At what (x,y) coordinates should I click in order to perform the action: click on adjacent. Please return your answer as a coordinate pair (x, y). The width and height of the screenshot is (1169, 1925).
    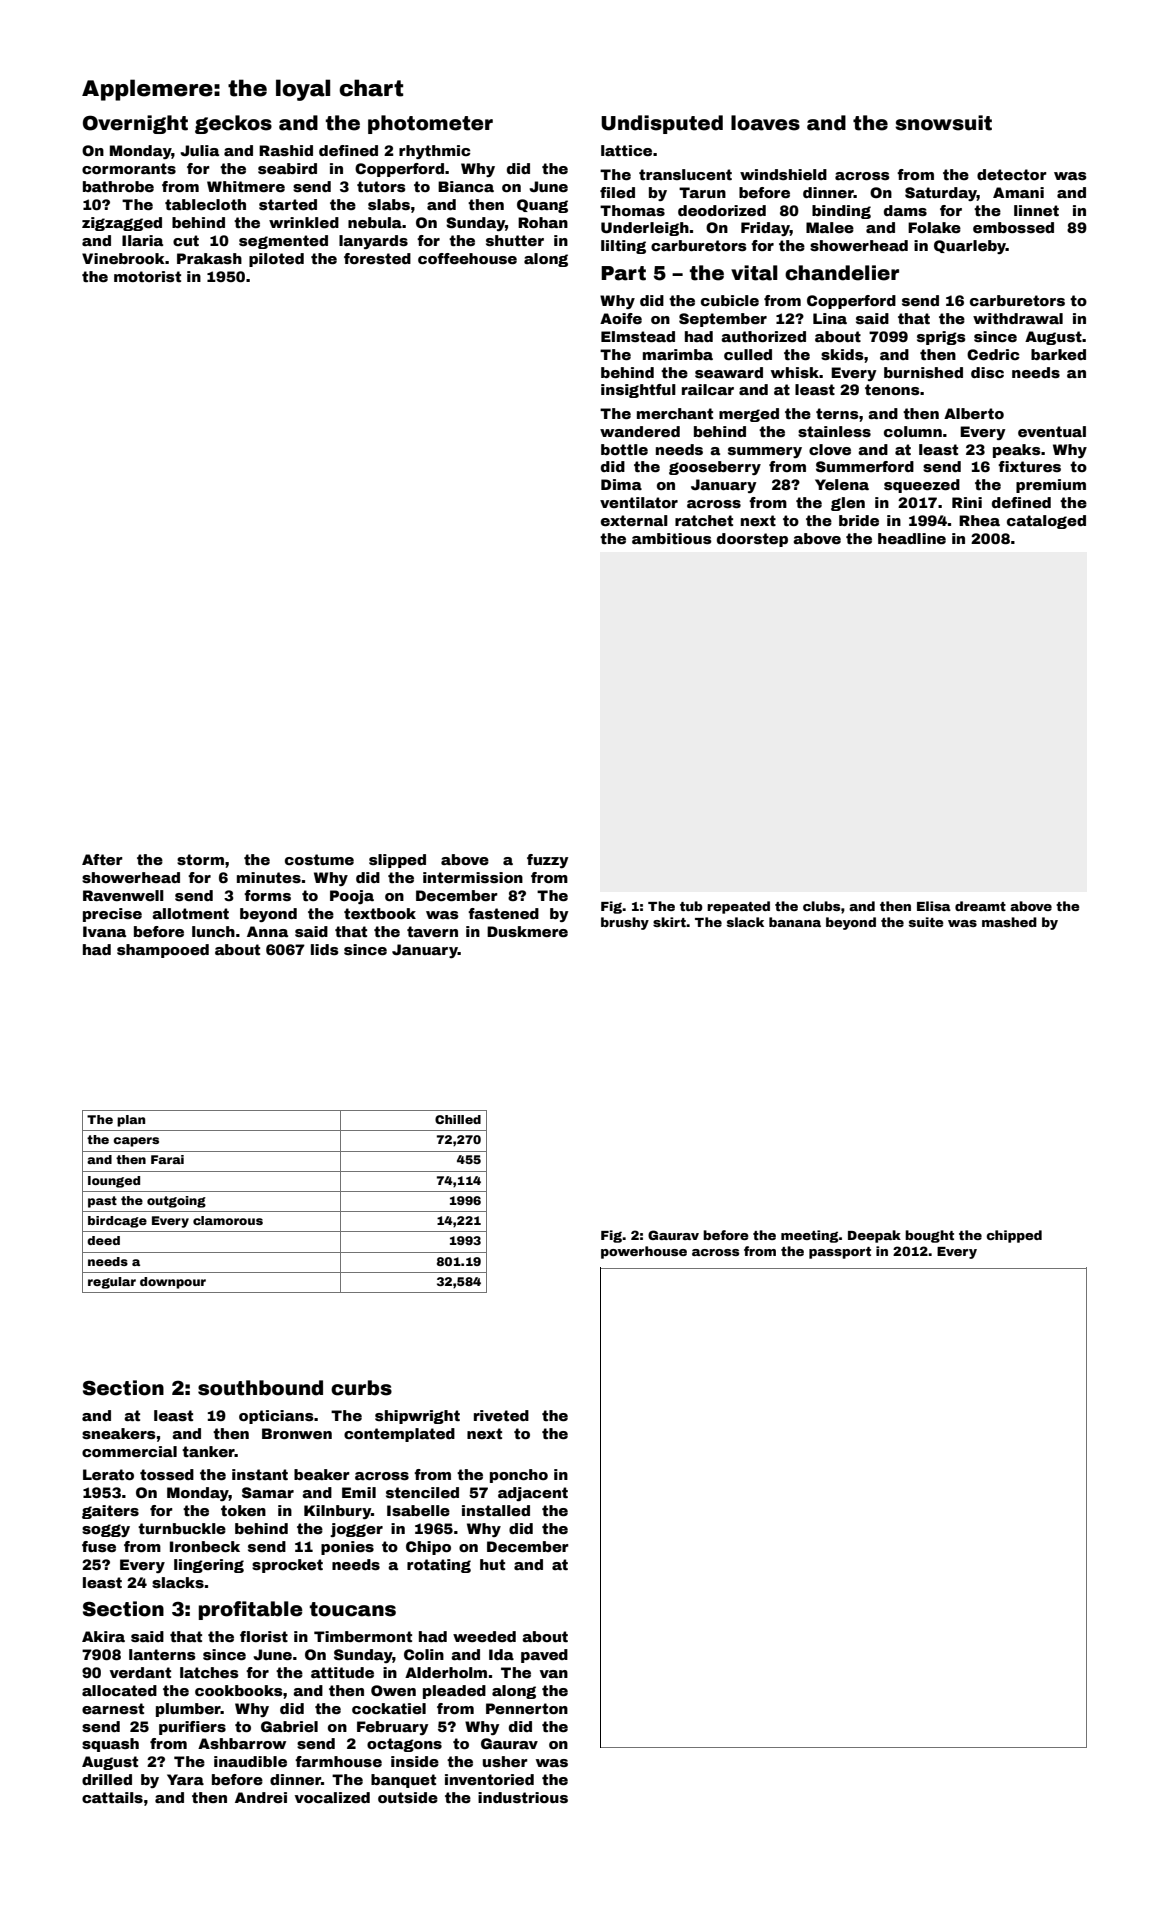
    Looking at the image, I should click on (533, 1494).
